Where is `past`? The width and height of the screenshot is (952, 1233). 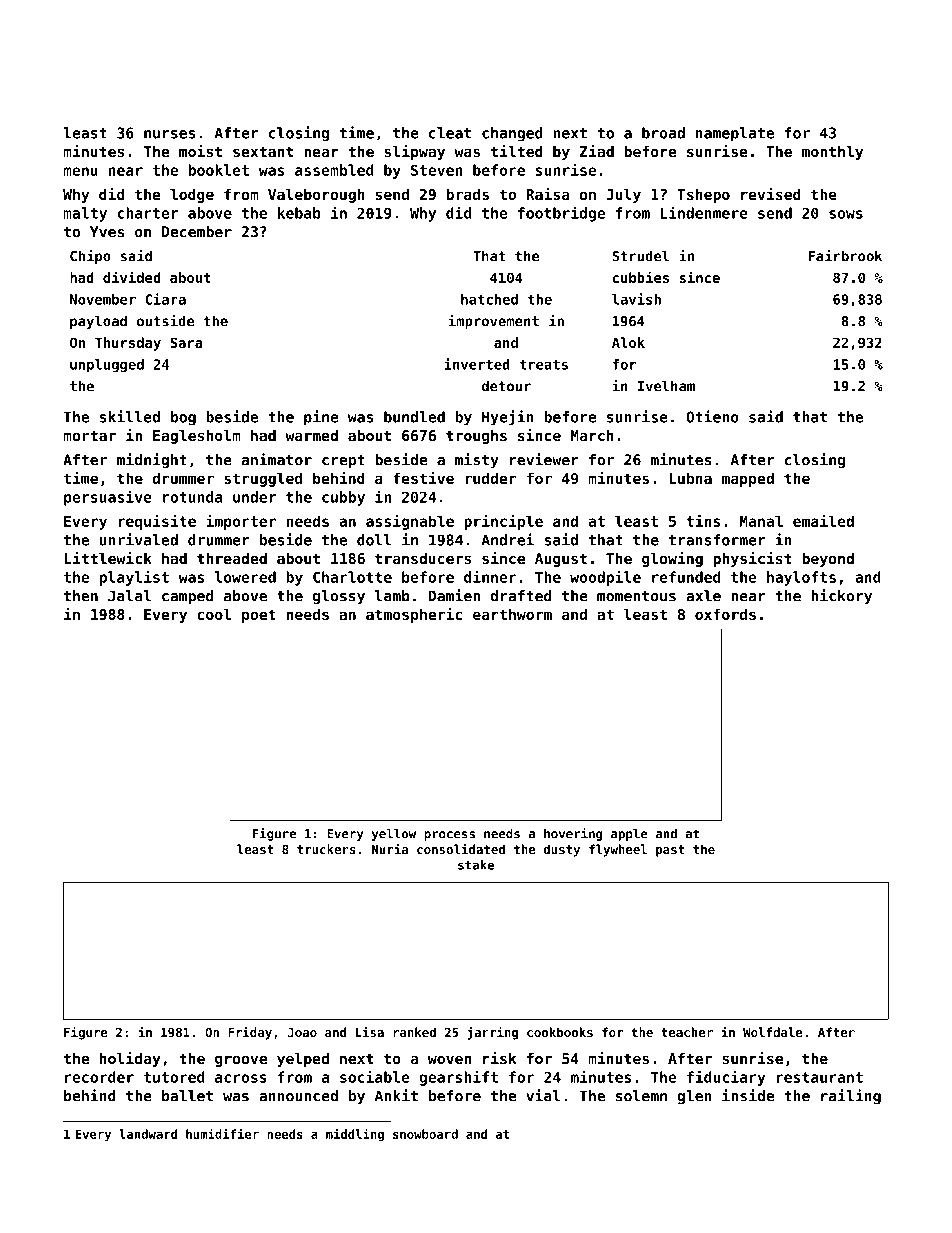 past is located at coordinates (670, 851).
